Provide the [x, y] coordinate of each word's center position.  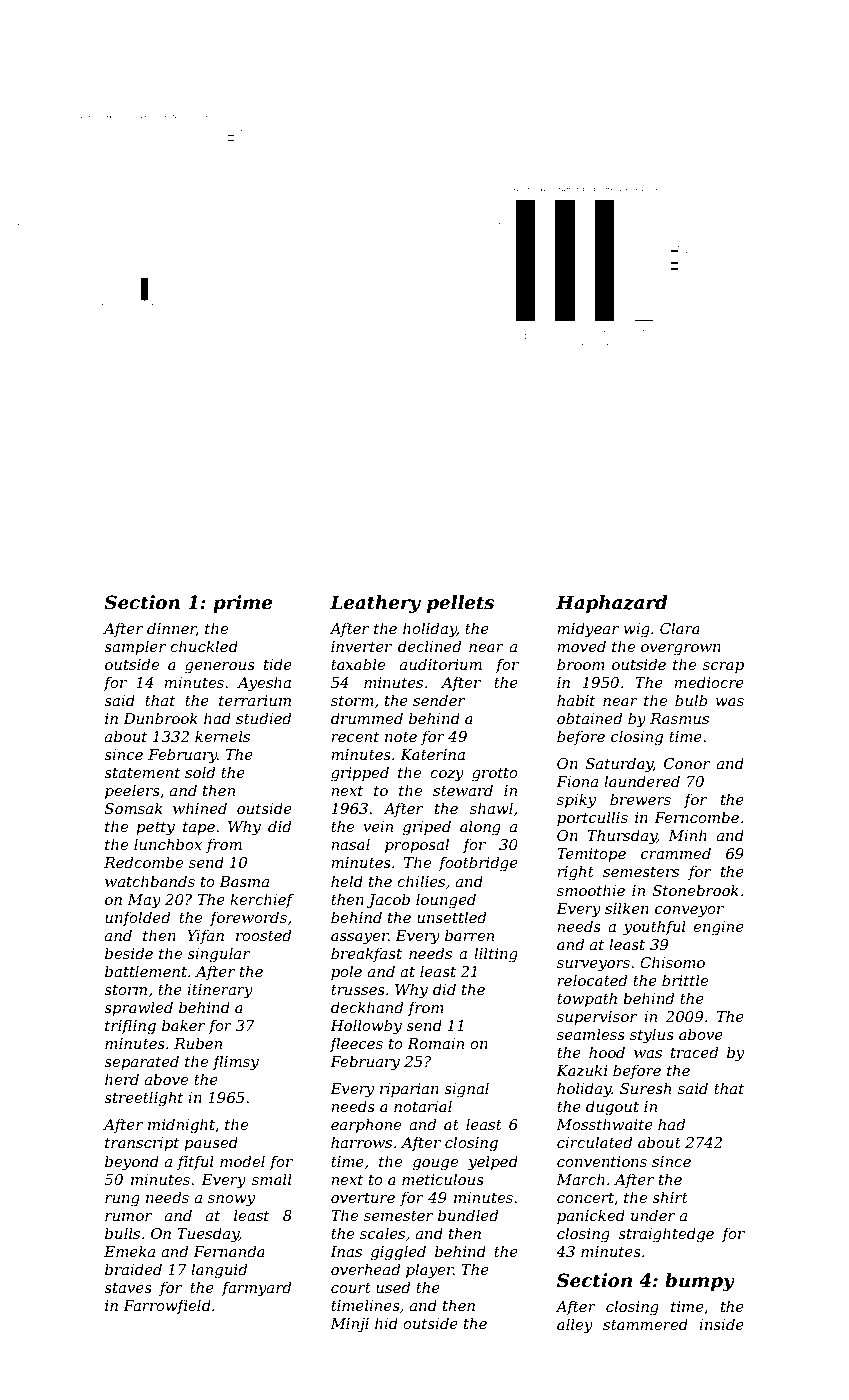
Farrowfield [167, 1306]
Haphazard [612, 604]
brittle [685, 980]
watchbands [150, 881]
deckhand [367, 1007]
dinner [171, 629]
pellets [460, 604]
